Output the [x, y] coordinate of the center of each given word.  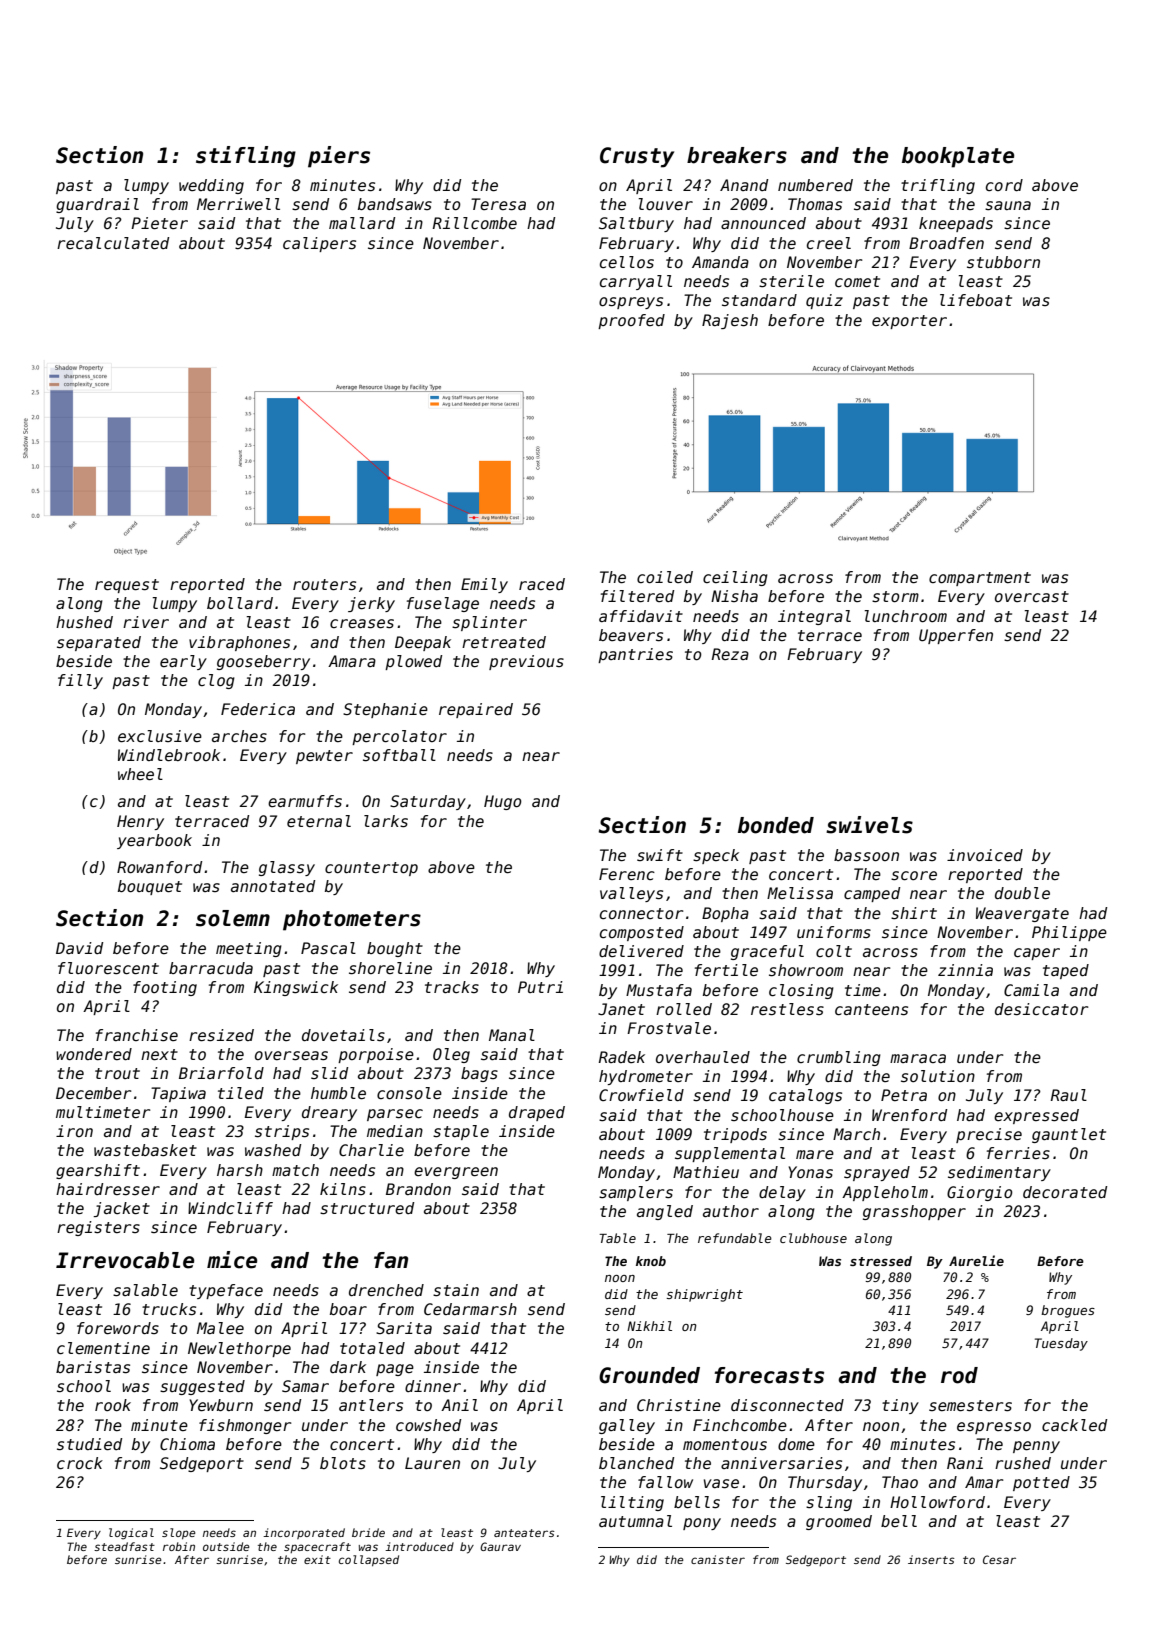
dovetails [343, 1035]
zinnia [965, 970]
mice [232, 1260]
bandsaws [395, 204]
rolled [684, 1009]
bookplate [958, 157]
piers [339, 157]
